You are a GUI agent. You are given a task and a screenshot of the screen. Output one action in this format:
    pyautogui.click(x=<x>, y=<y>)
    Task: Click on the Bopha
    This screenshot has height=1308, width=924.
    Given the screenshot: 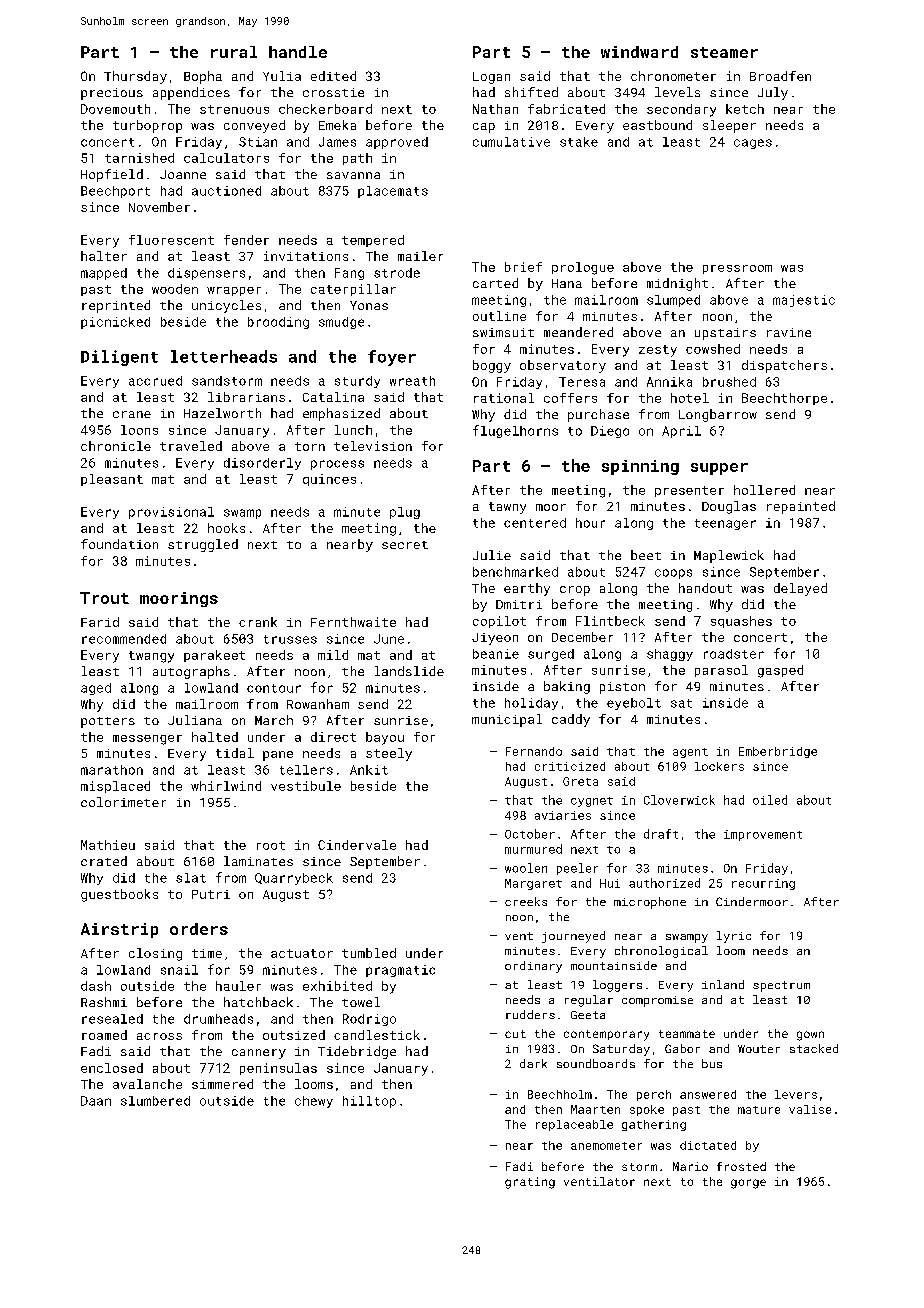 What is the action you would take?
    pyautogui.click(x=203, y=77)
